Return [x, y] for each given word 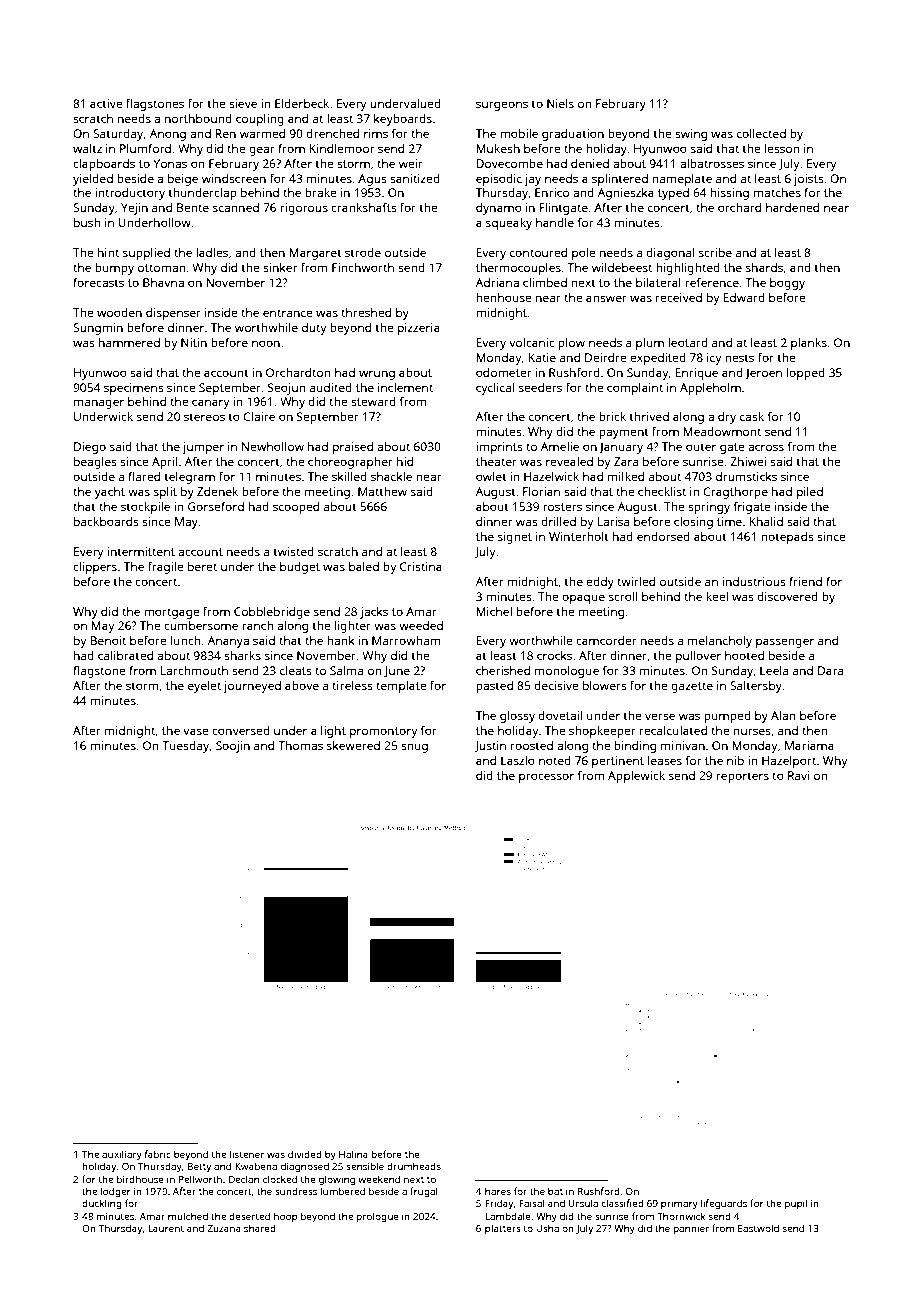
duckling [102, 1204]
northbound [198, 118]
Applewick [636, 777]
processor [546, 778]
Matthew [382, 491]
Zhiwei [748, 461]
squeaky [509, 224]
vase [196, 731]
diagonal [670, 254]
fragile [166, 568]
